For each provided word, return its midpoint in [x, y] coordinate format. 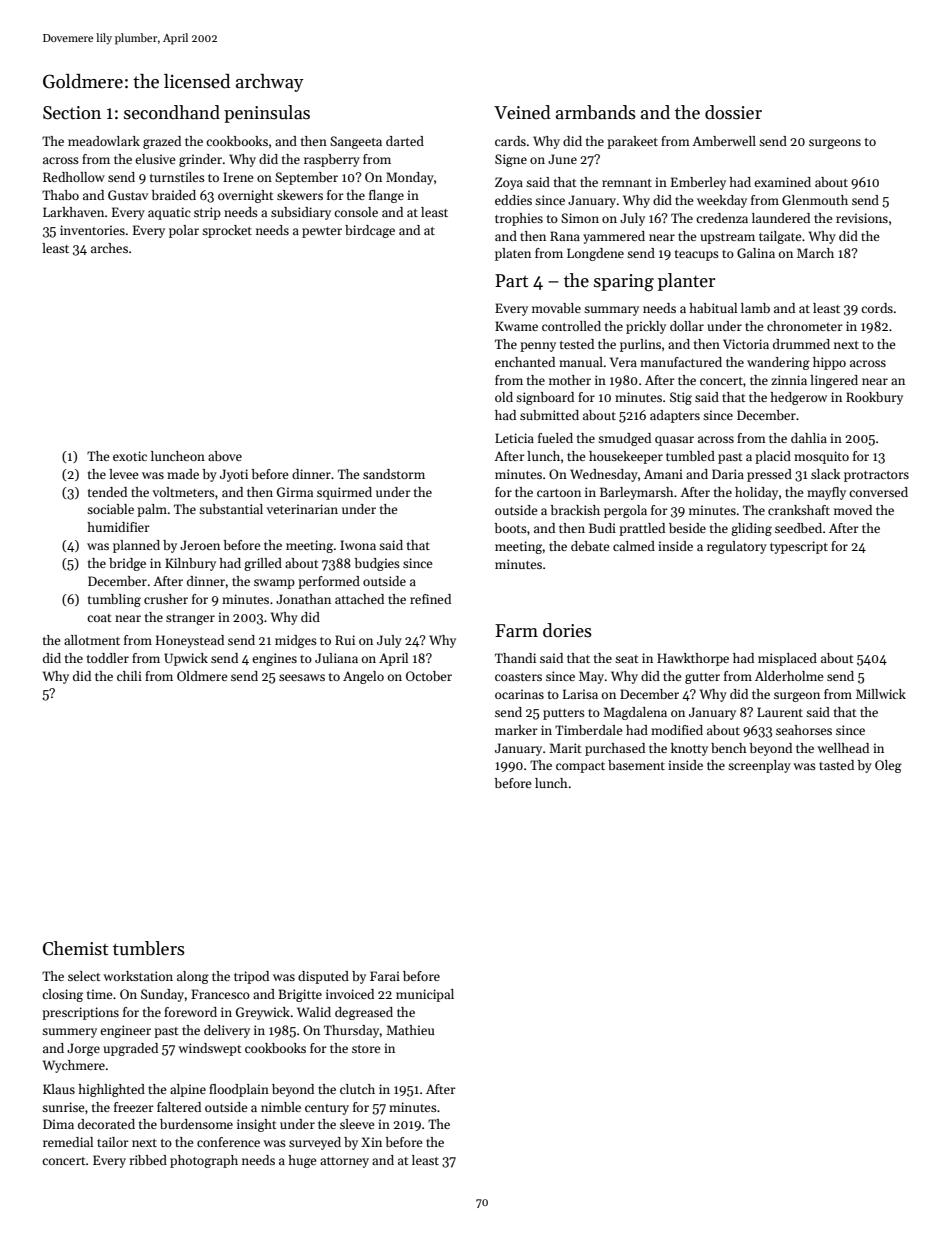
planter [686, 282]
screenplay [759, 766]
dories [567, 630]
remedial [68, 1142]
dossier [733, 112]
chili [129, 676]
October [429, 676]
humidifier [118, 527]
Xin [371, 1142]
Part [511, 281]
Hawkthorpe [693, 659]
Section [72, 113]
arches [109, 248]
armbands [596, 112]
